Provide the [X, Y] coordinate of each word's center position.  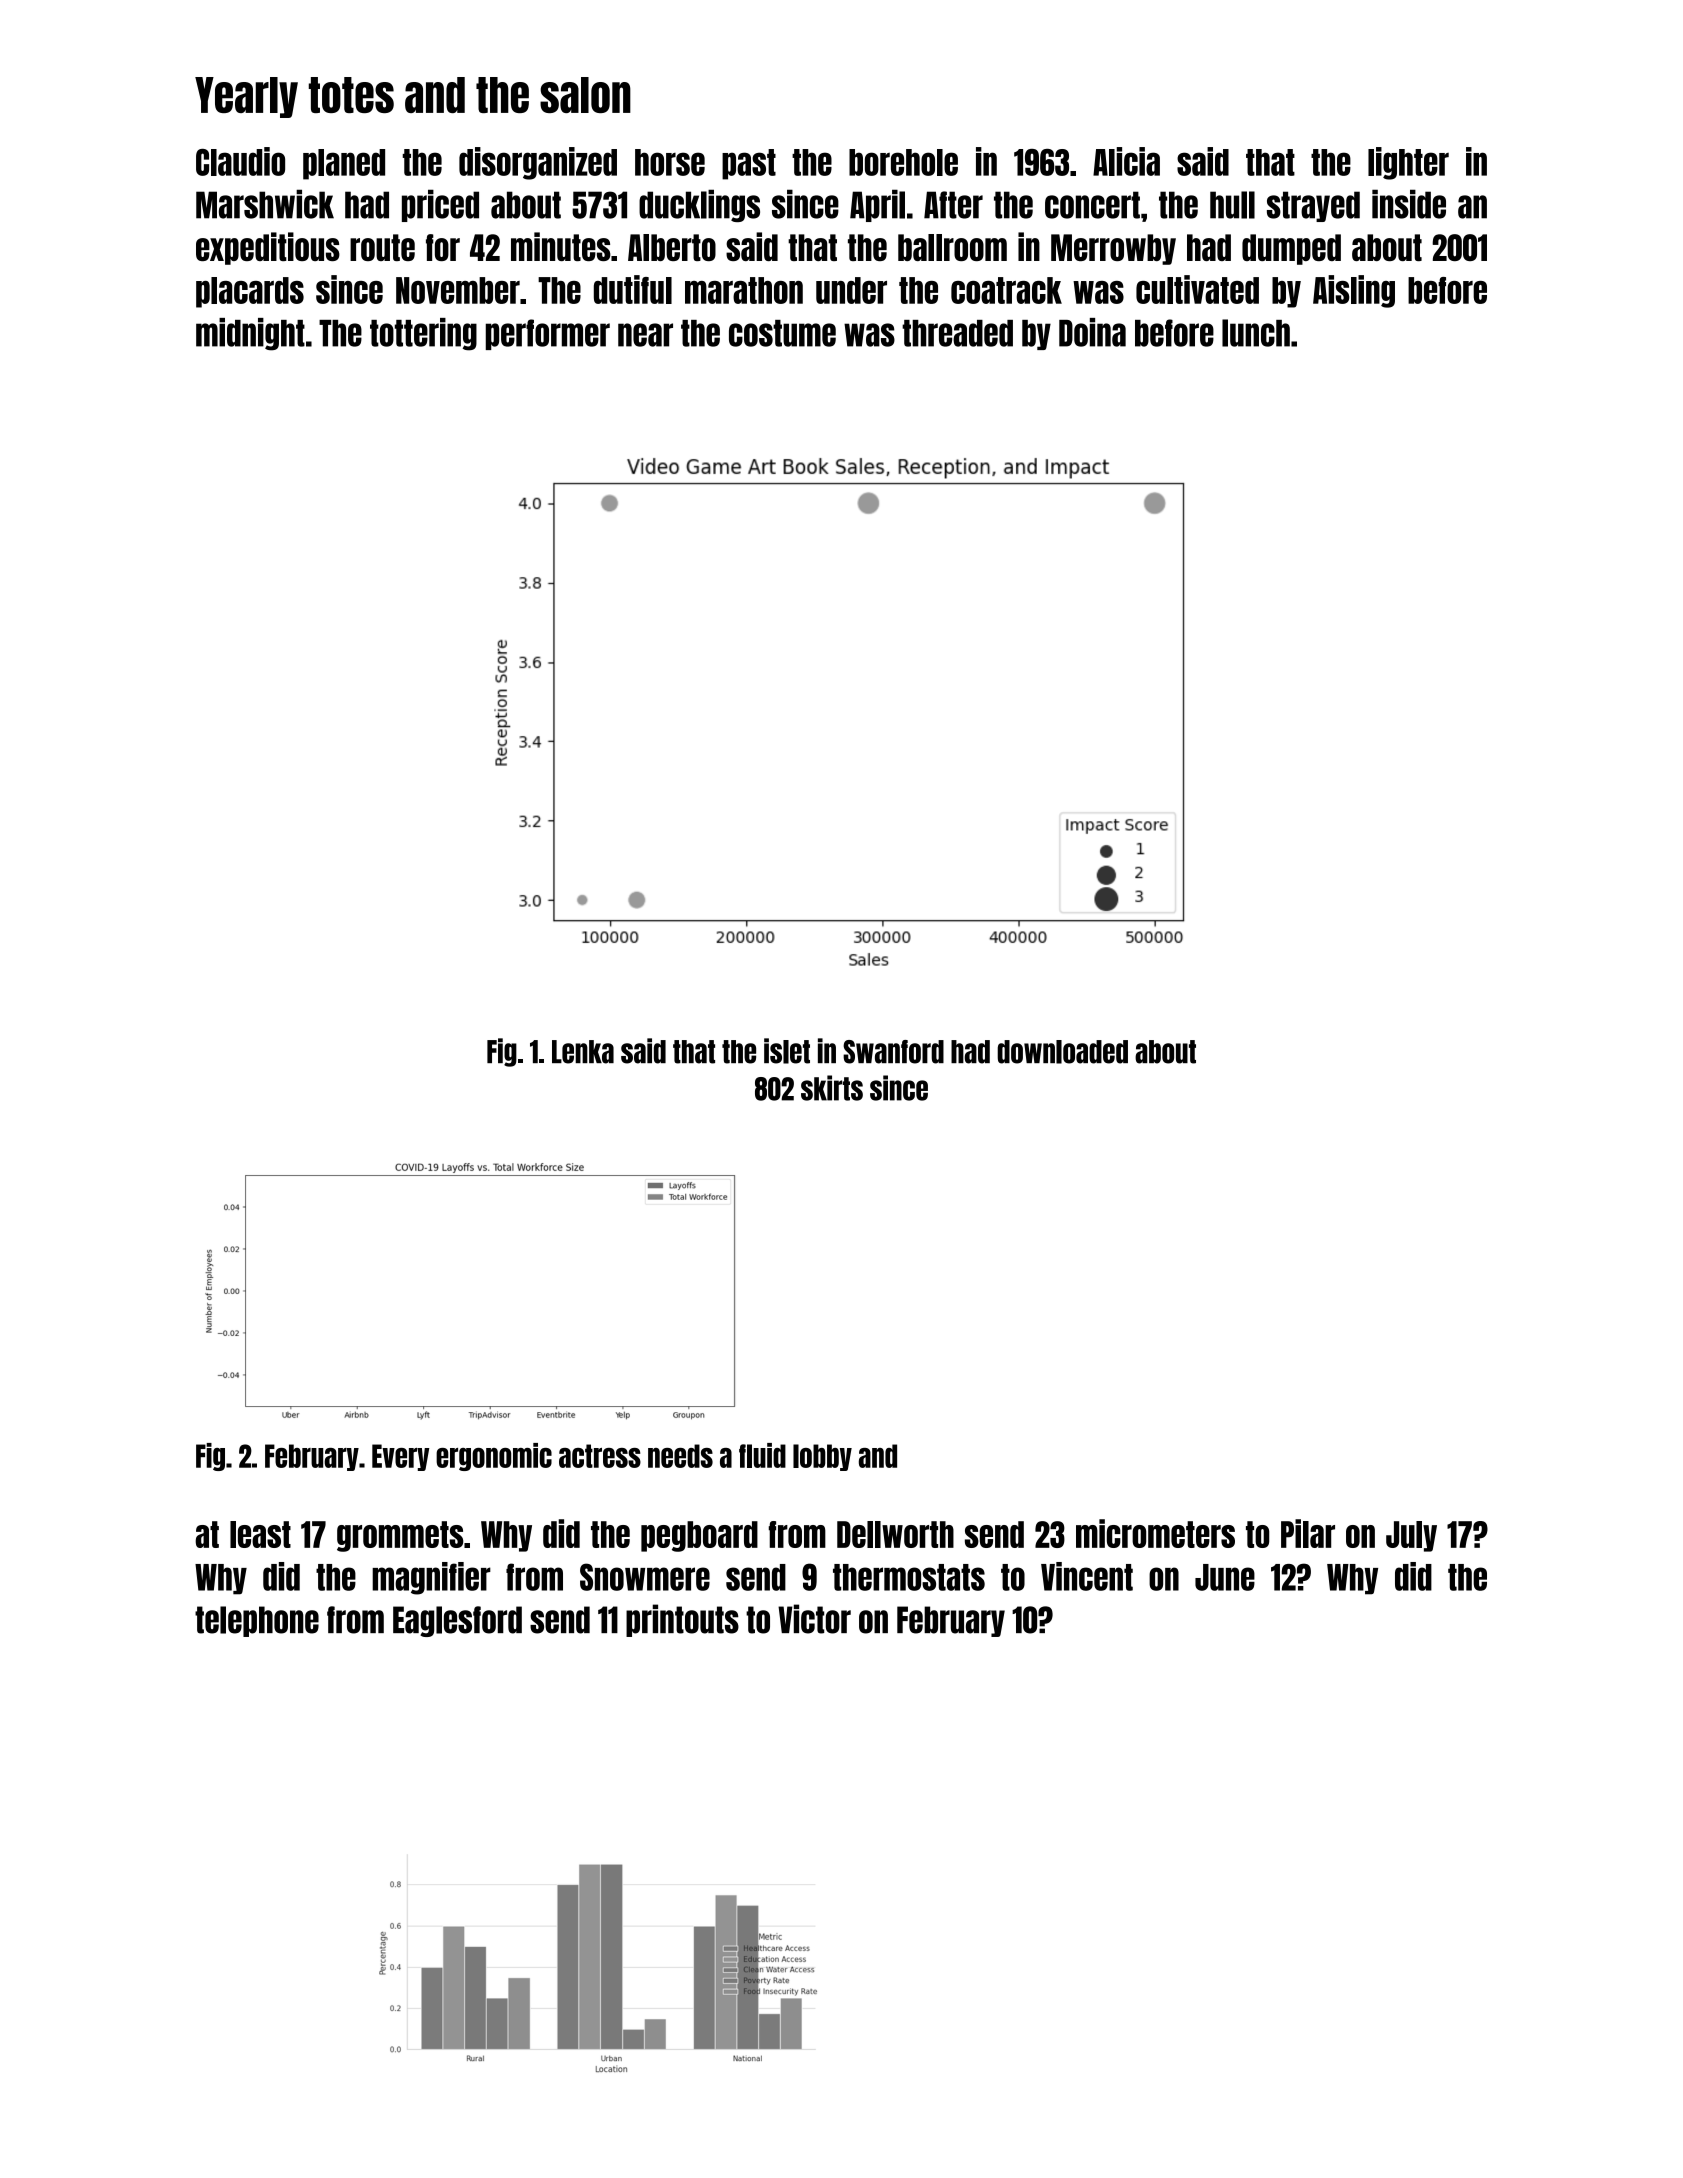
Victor [814, 1619]
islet [787, 1051]
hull [1232, 205]
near [645, 335]
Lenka [583, 1052]
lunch [1256, 333]
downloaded [1062, 1052]
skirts [832, 1088]
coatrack [1006, 290]
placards [250, 292]
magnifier [431, 1578]
